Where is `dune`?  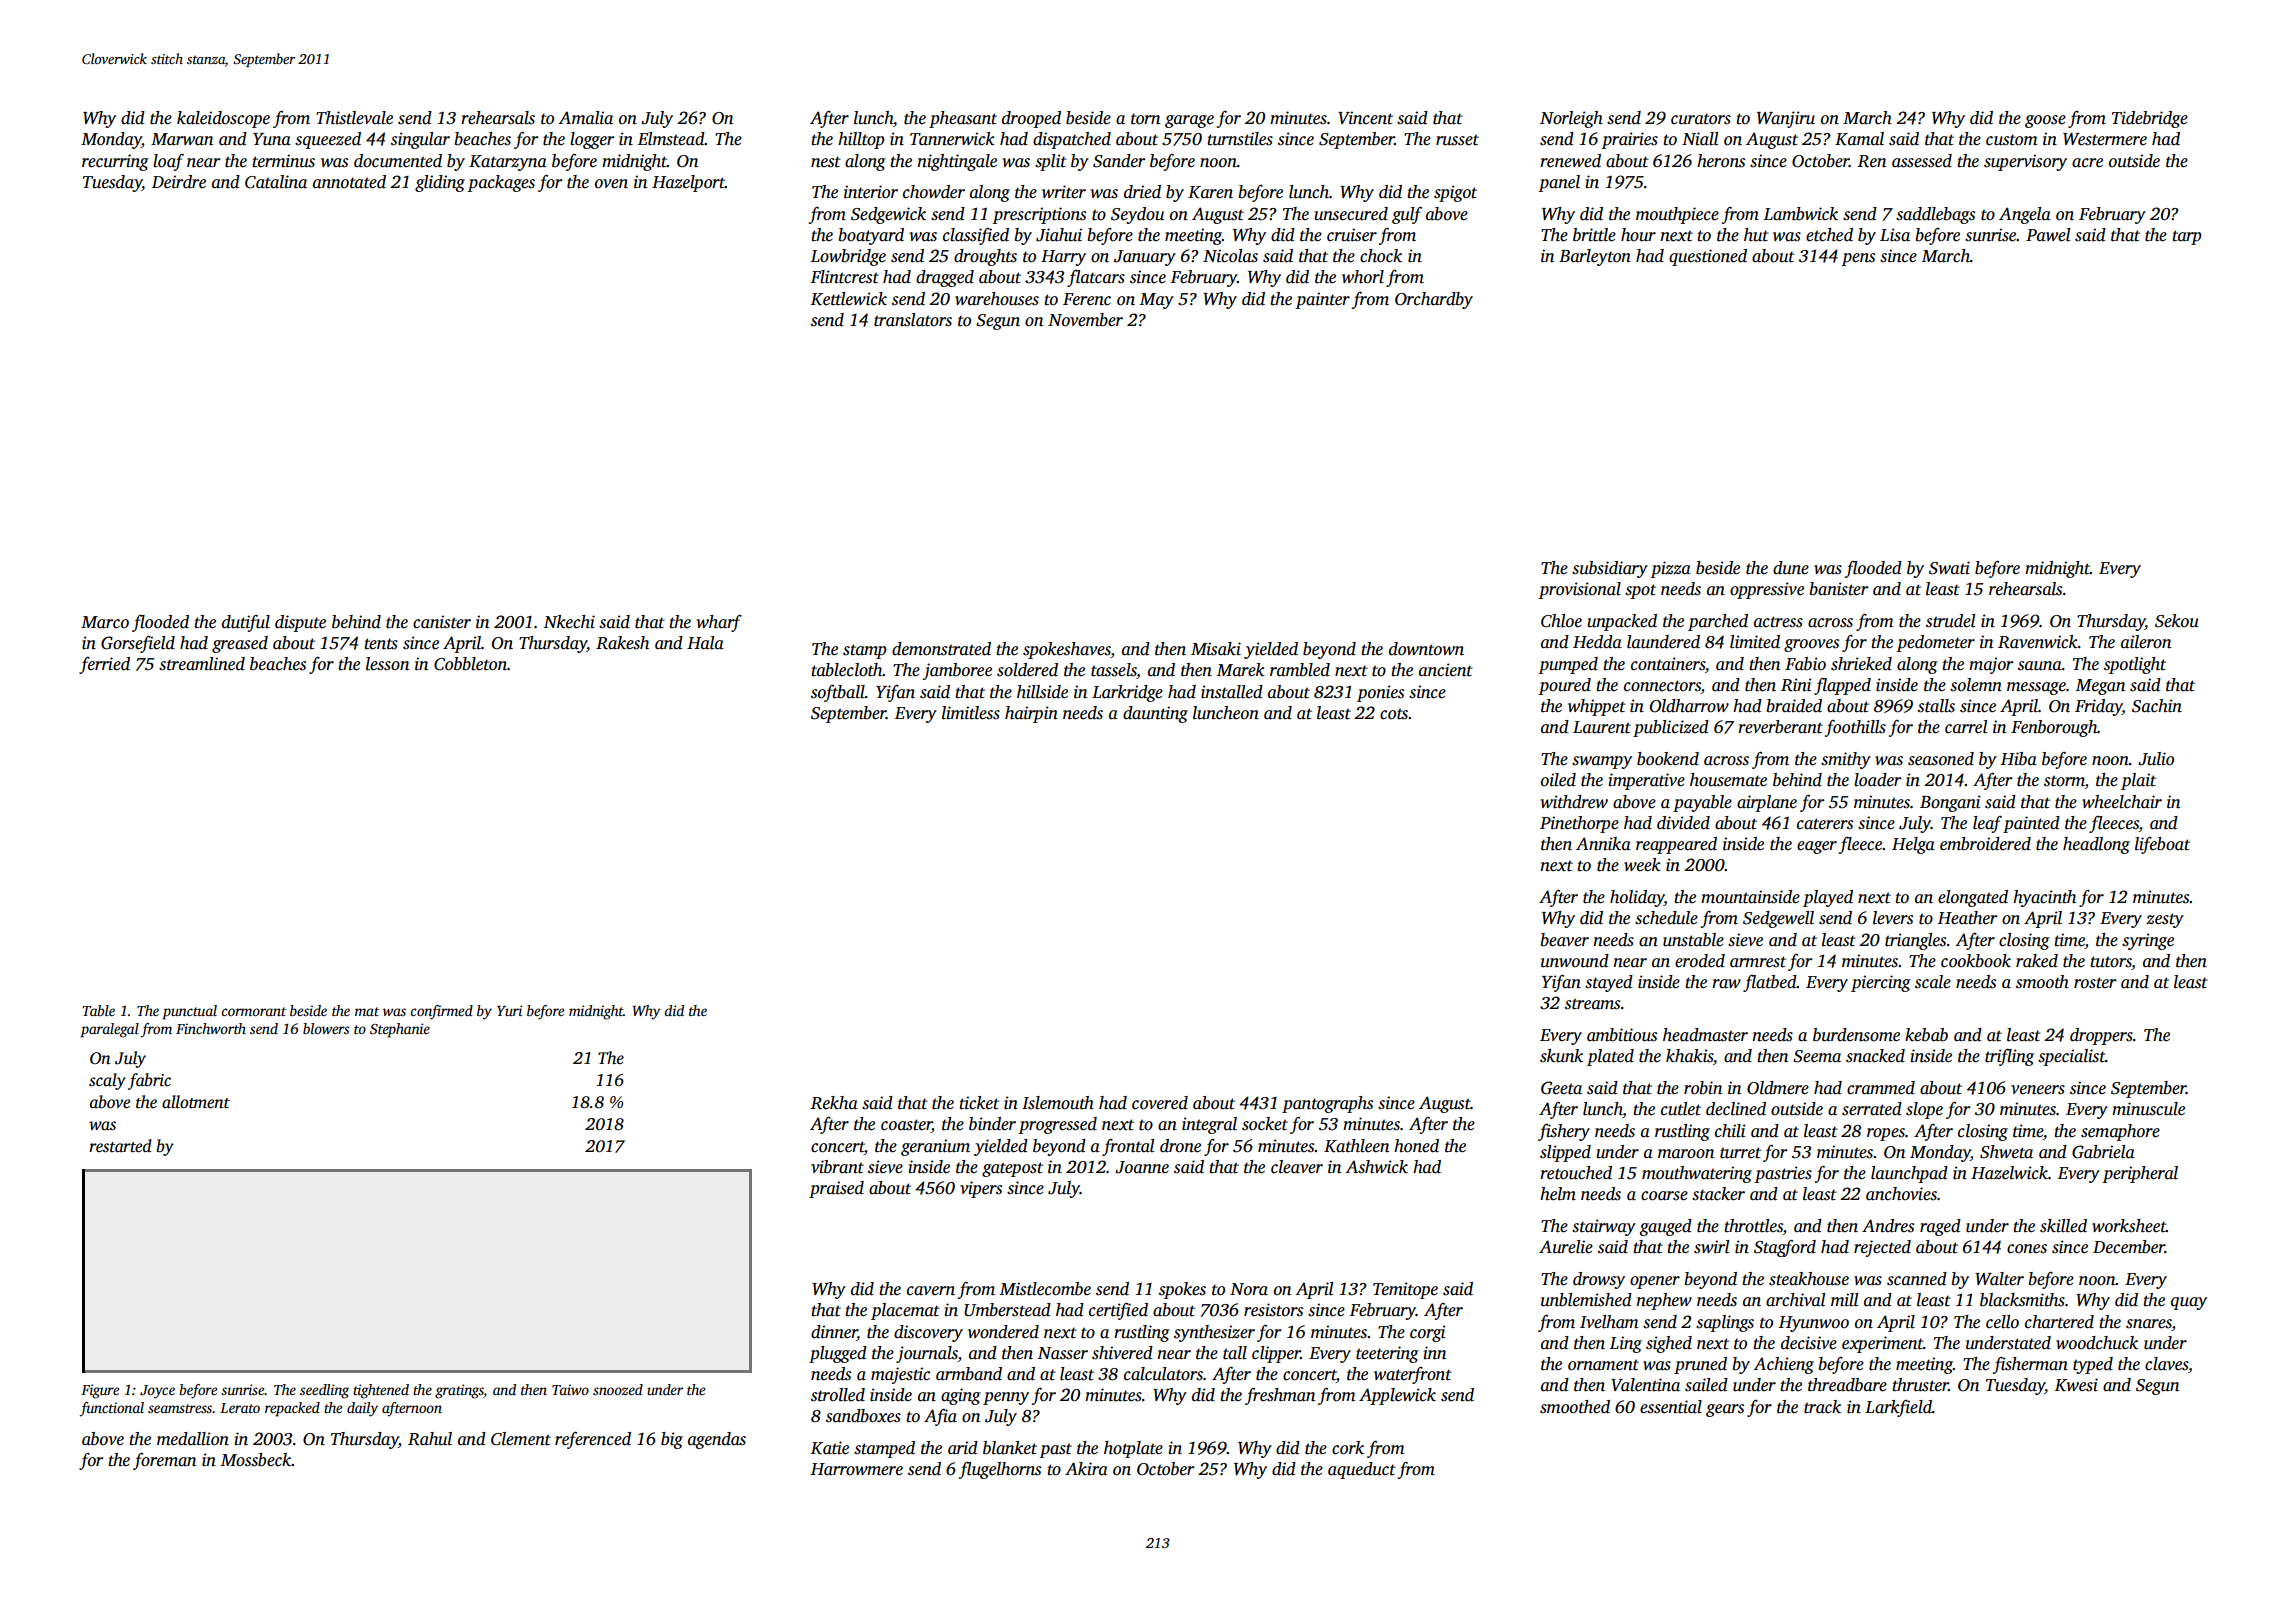
dune is located at coordinates (1791, 568).
